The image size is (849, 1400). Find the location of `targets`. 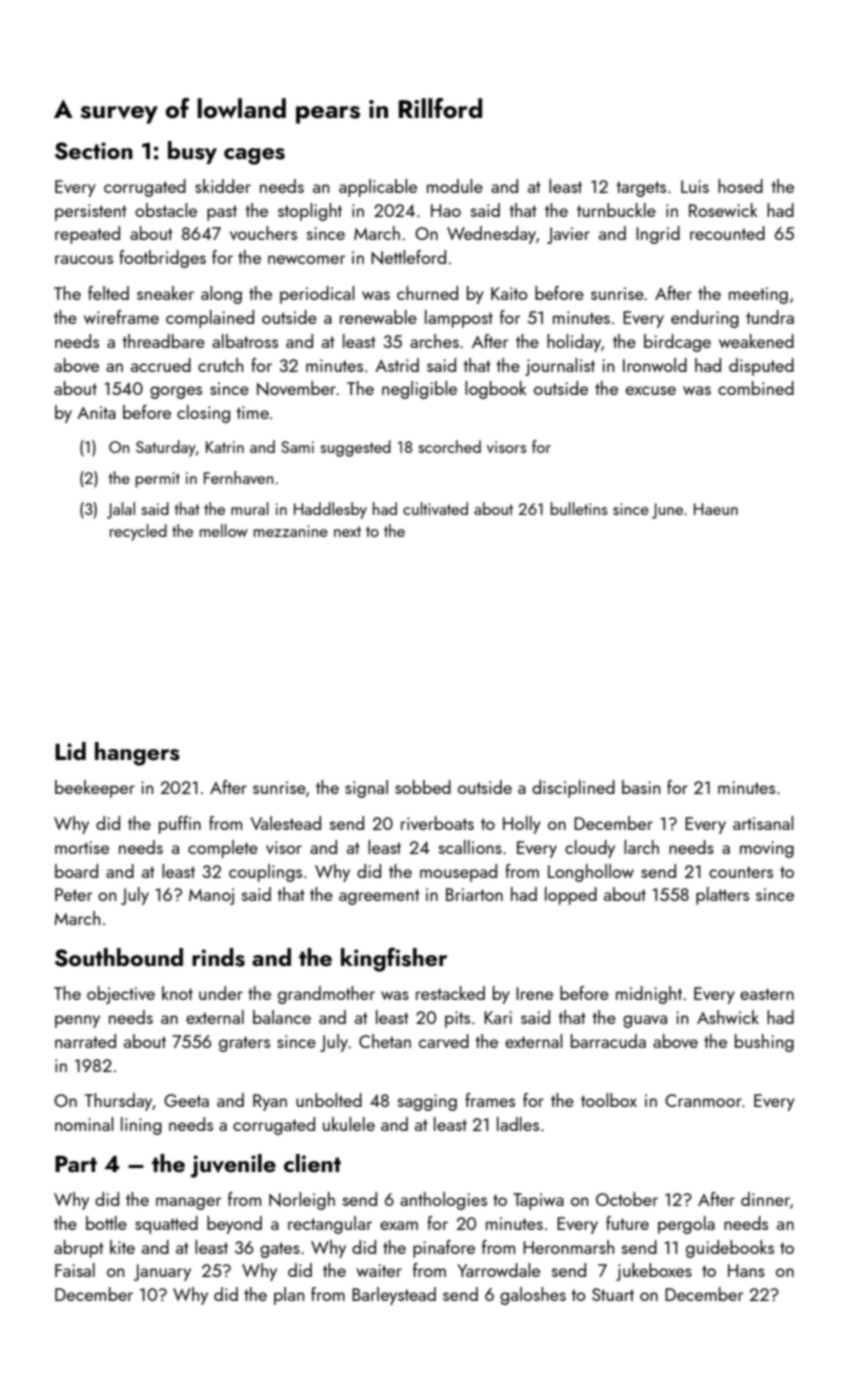

targets is located at coordinates (641, 189).
